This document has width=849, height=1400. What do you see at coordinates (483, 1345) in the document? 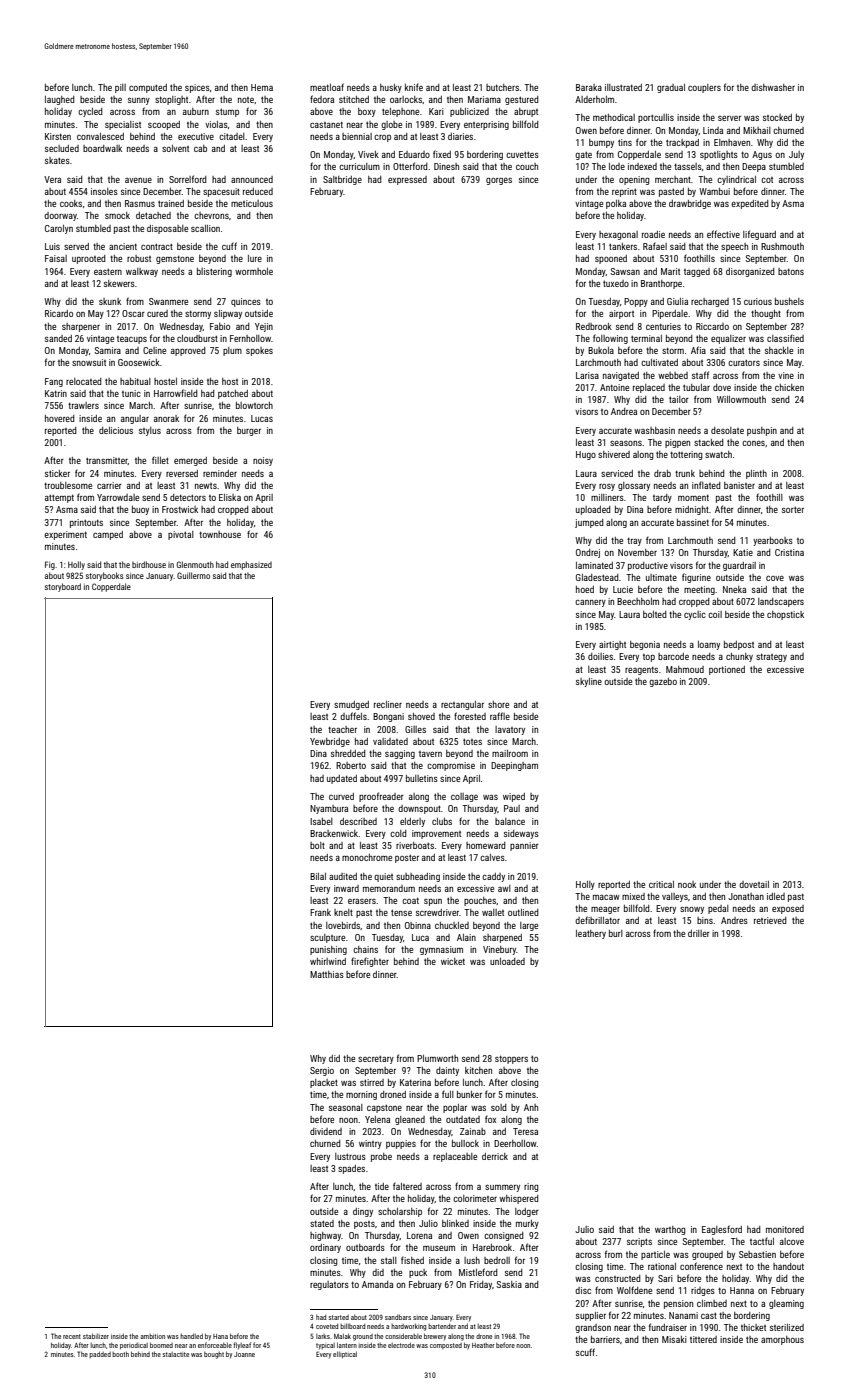
I see `Heather` at bounding box center [483, 1345].
